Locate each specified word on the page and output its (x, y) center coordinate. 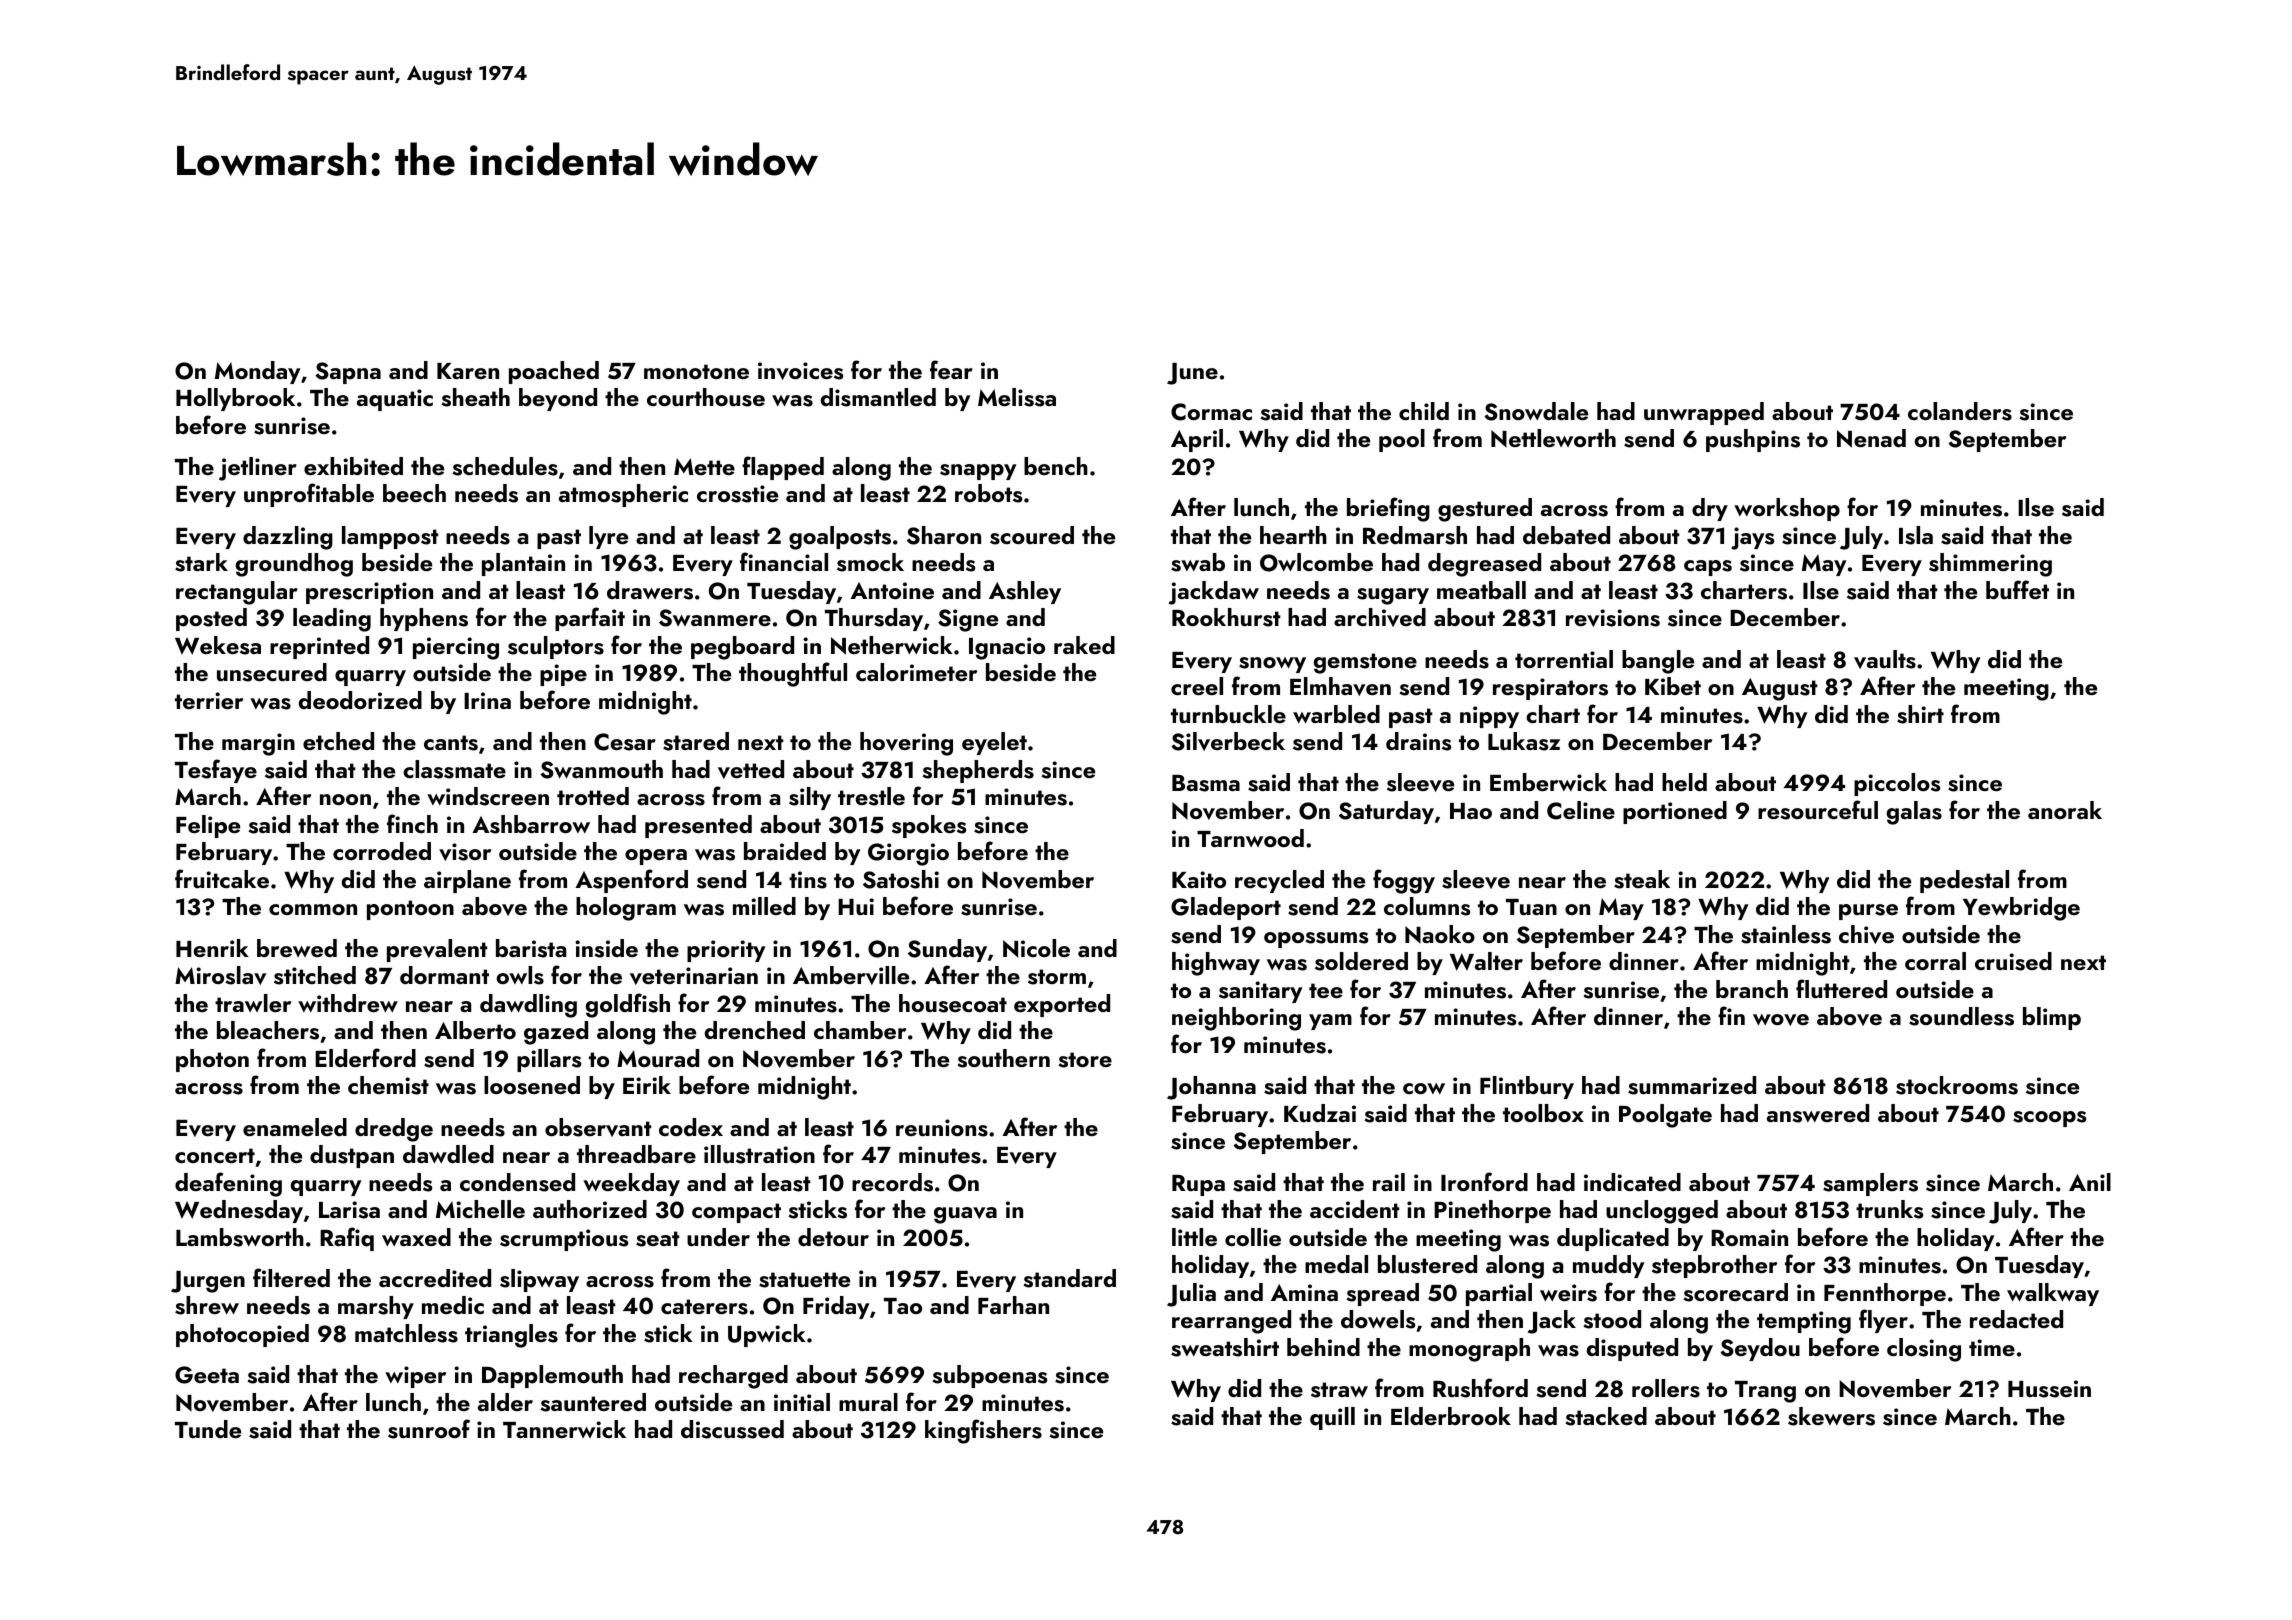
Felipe (208, 826)
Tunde (208, 1429)
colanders (1960, 411)
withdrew (348, 1003)
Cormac (1211, 412)
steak (1642, 879)
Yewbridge (2021, 909)
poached (554, 372)
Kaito (1199, 879)
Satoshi (901, 879)
